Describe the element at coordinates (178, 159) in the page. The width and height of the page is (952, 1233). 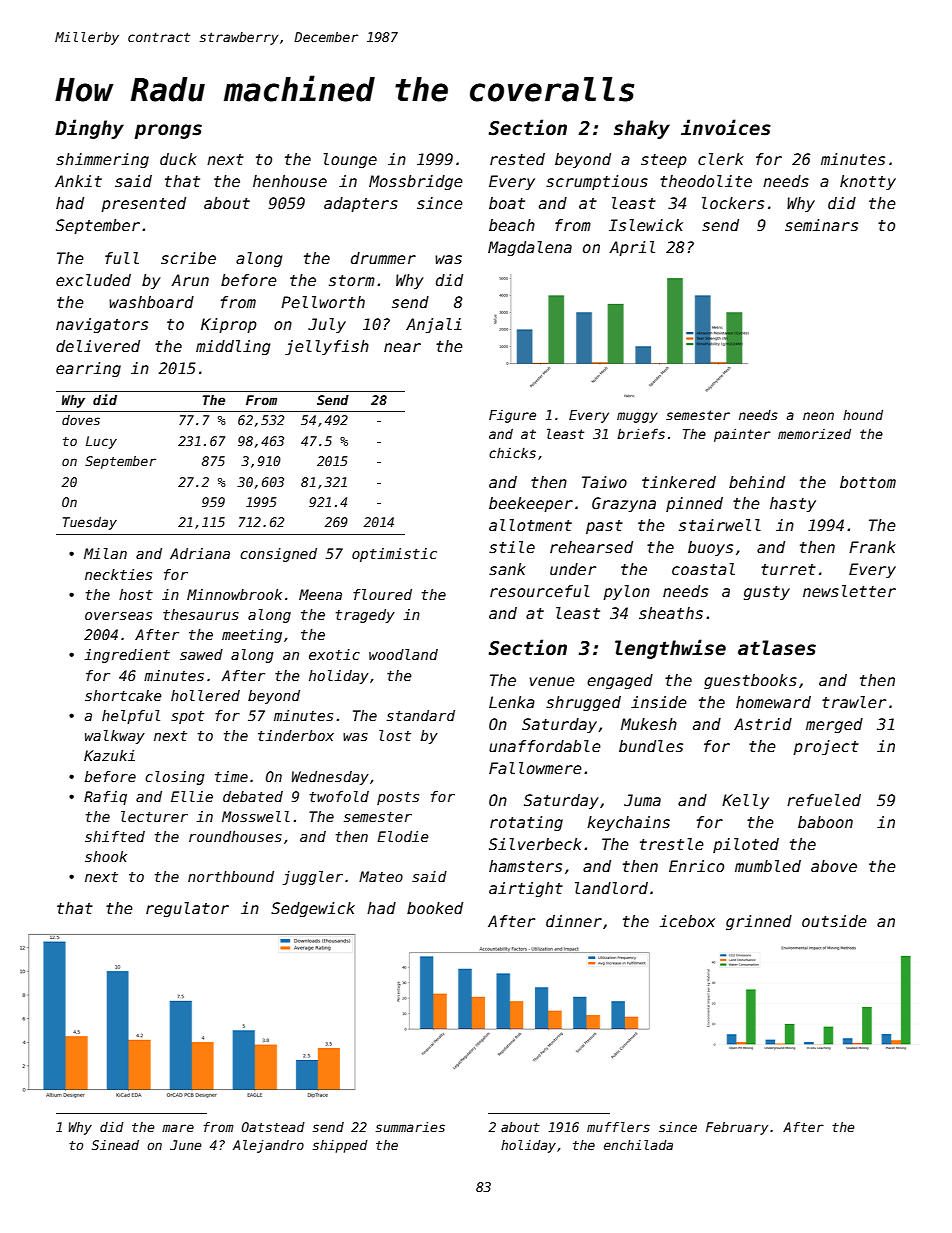
I see `duck` at that location.
